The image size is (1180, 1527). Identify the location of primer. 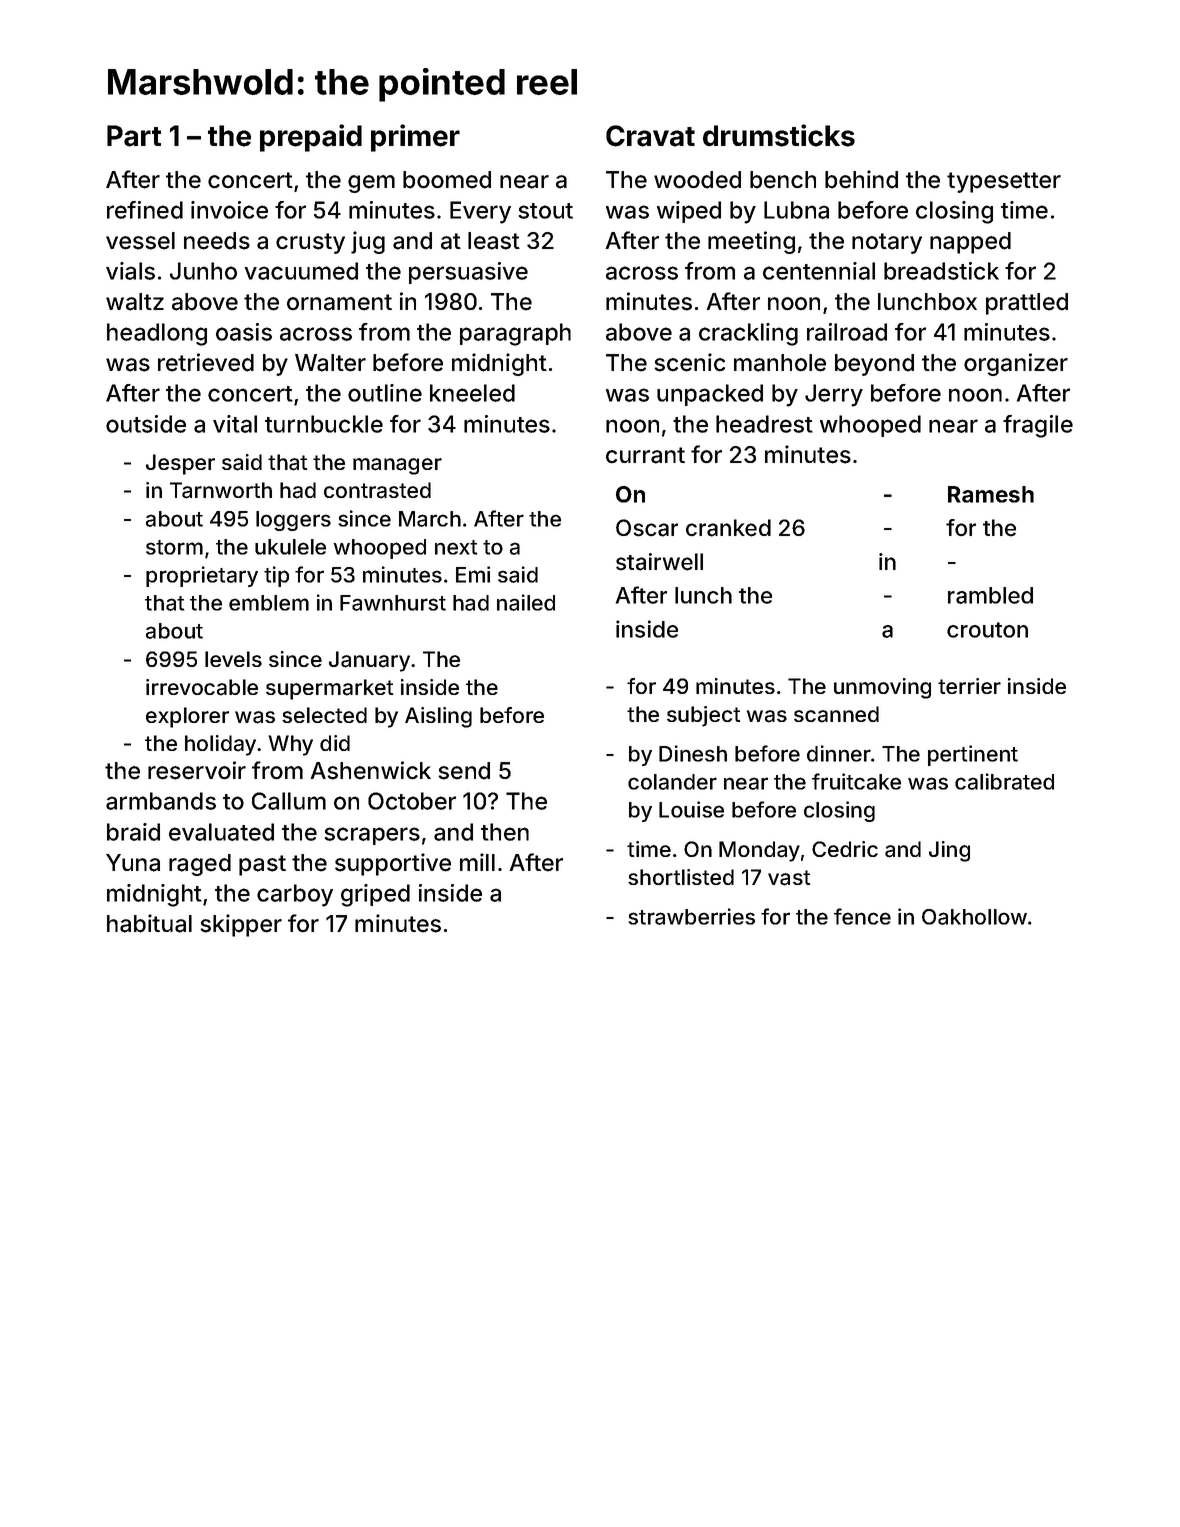
(415, 138).
